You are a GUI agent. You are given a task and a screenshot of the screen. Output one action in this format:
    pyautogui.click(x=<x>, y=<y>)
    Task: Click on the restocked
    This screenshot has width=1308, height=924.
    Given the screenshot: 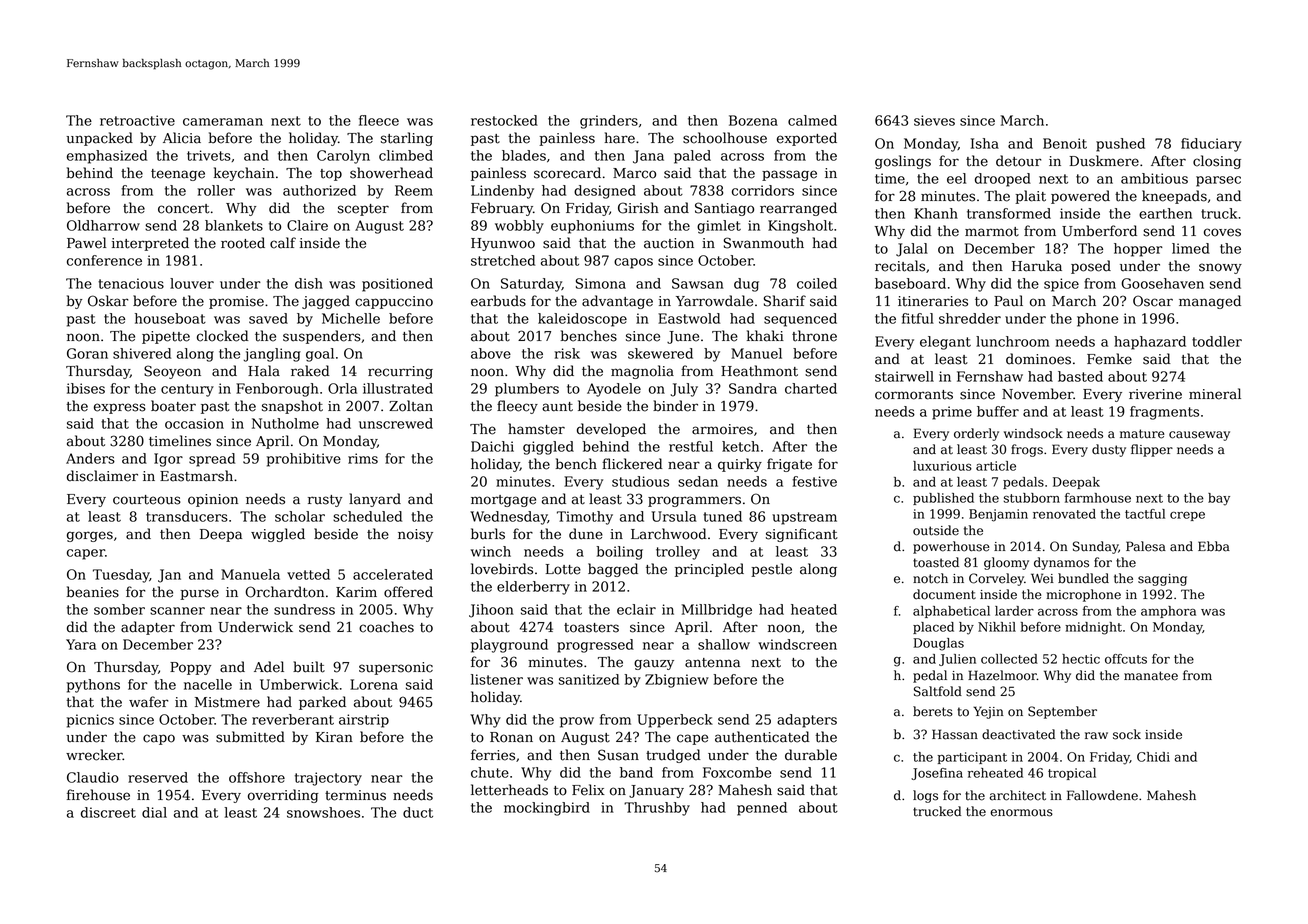 What is the action you would take?
    pyautogui.click(x=504, y=120)
